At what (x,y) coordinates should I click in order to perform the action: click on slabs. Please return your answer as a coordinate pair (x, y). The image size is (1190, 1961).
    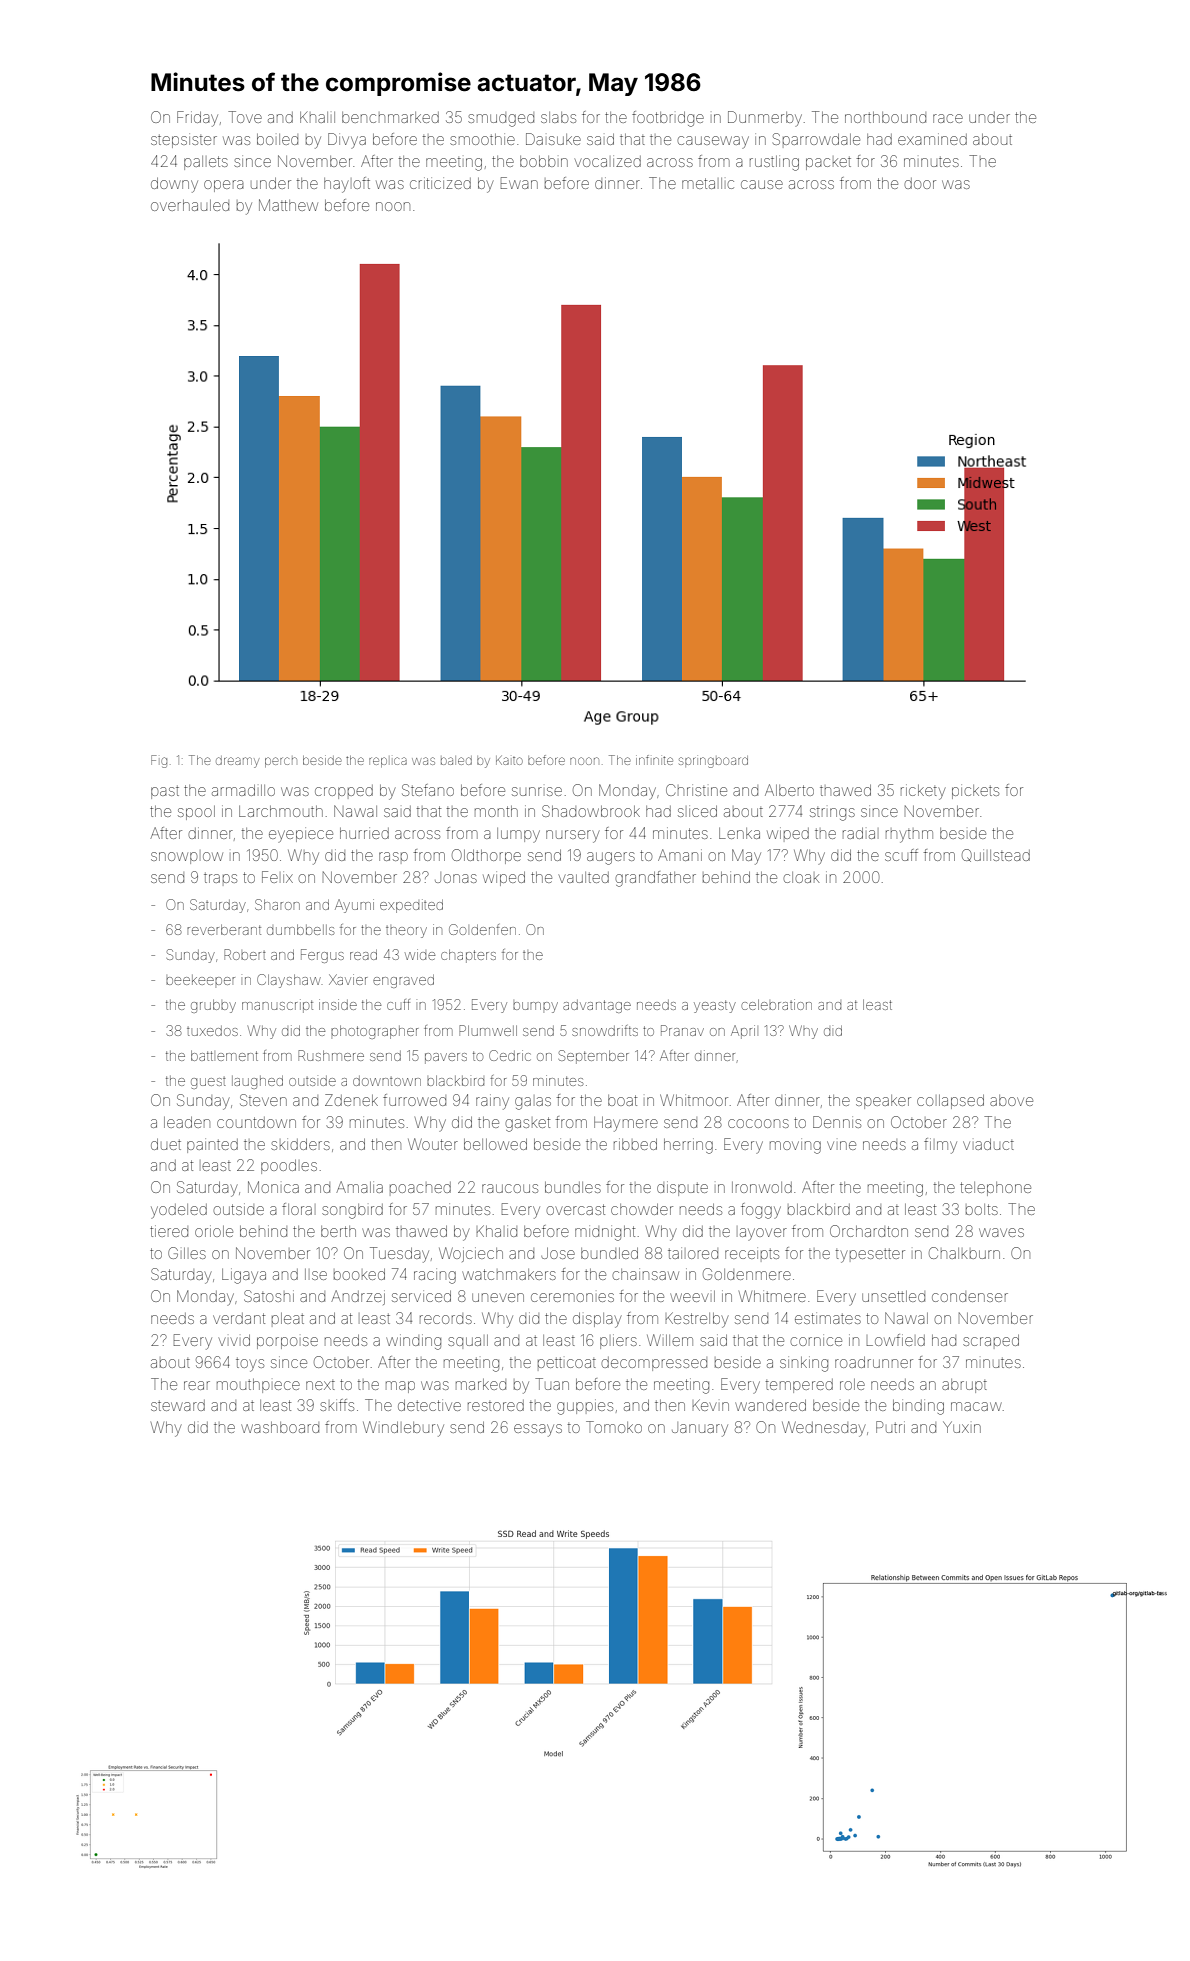
    Looking at the image, I should click on (558, 117).
